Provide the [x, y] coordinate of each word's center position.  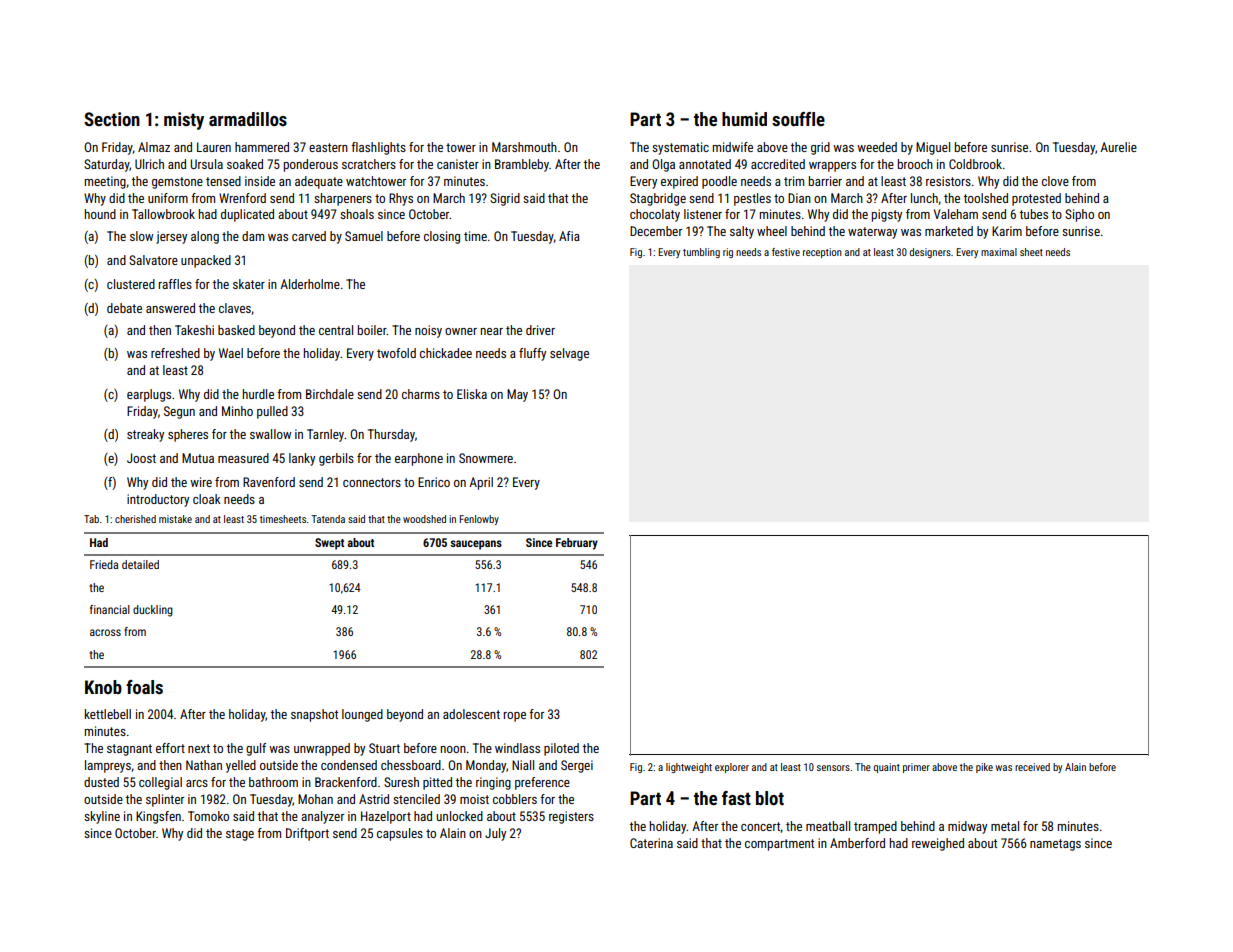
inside [260, 181]
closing [442, 237]
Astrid [374, 799]
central [336, 330]
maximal [999, 252]
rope [515, 717]
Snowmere [486, 458]
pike [984, 768]
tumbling [701, 253]
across [105, 632]
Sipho [1079, 215]
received [1032, 767]
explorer [732, 768]
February [577, 544]
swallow [270, 434]
